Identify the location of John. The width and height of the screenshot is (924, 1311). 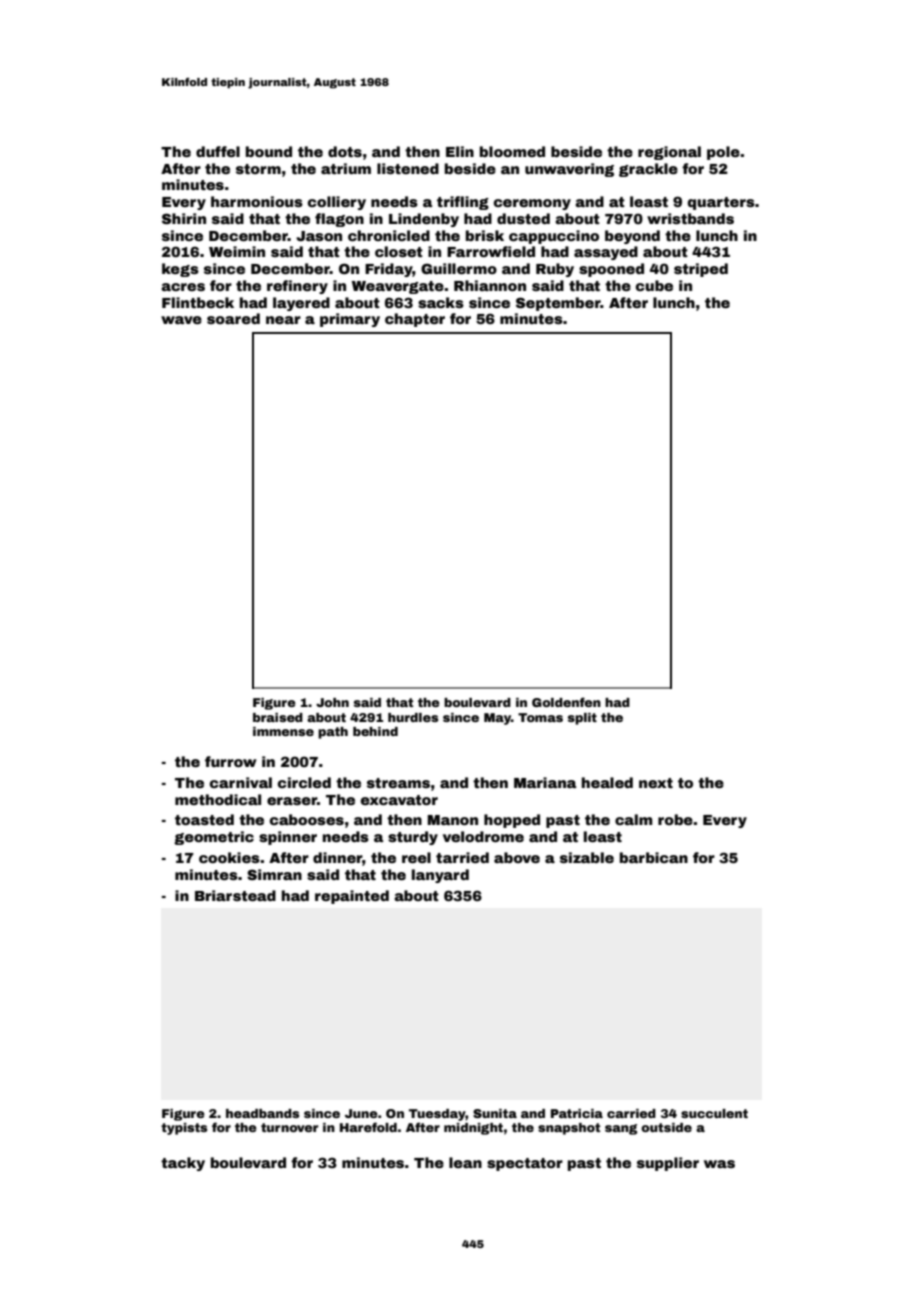
(332, 702).
